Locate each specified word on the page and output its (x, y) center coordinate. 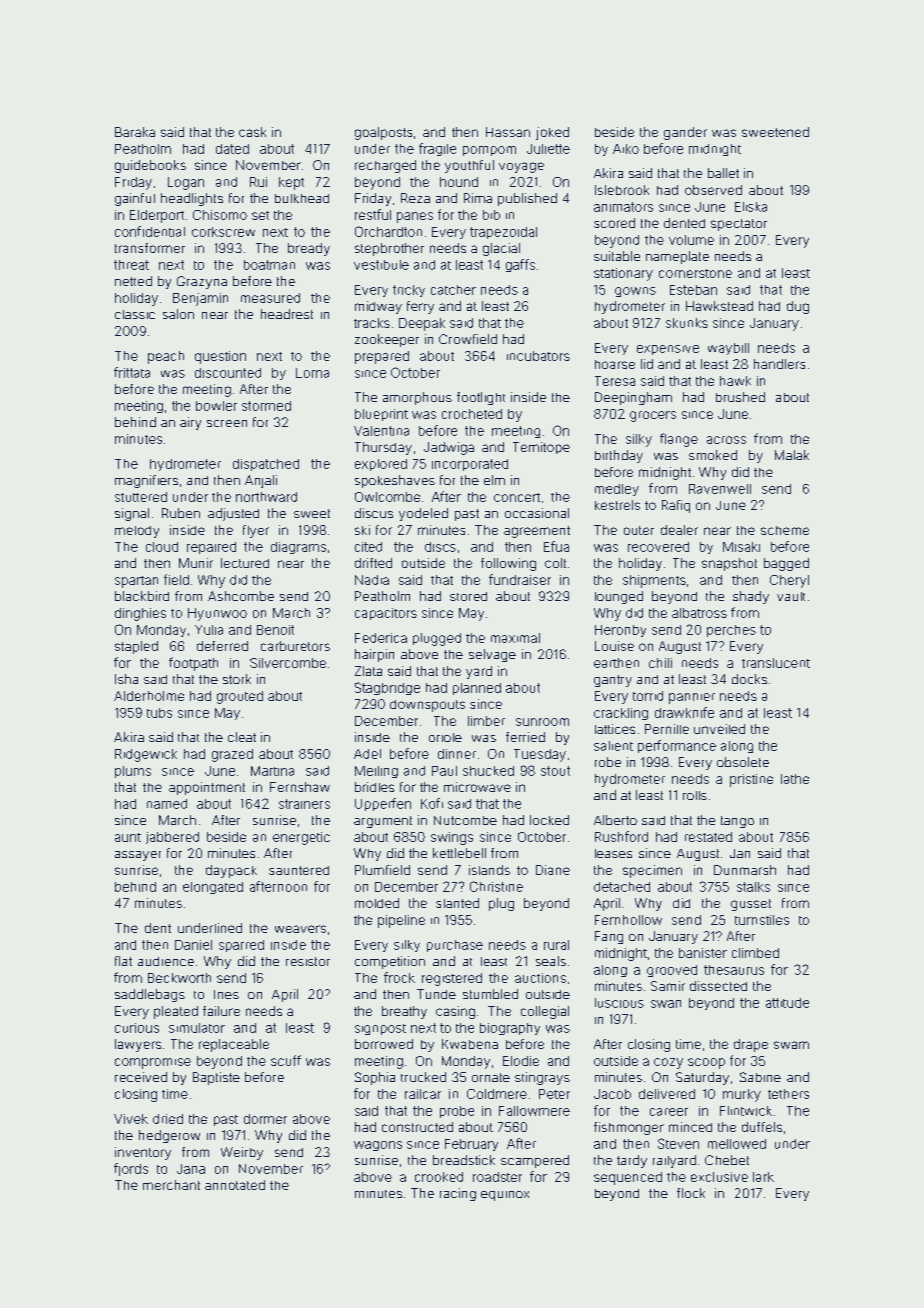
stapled (136, 647)
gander (685, 133)
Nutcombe (465, 820)
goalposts (383, 133)
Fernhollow (628, 920)
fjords (131, 1169)
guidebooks (150, 166)
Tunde (436, 994)
